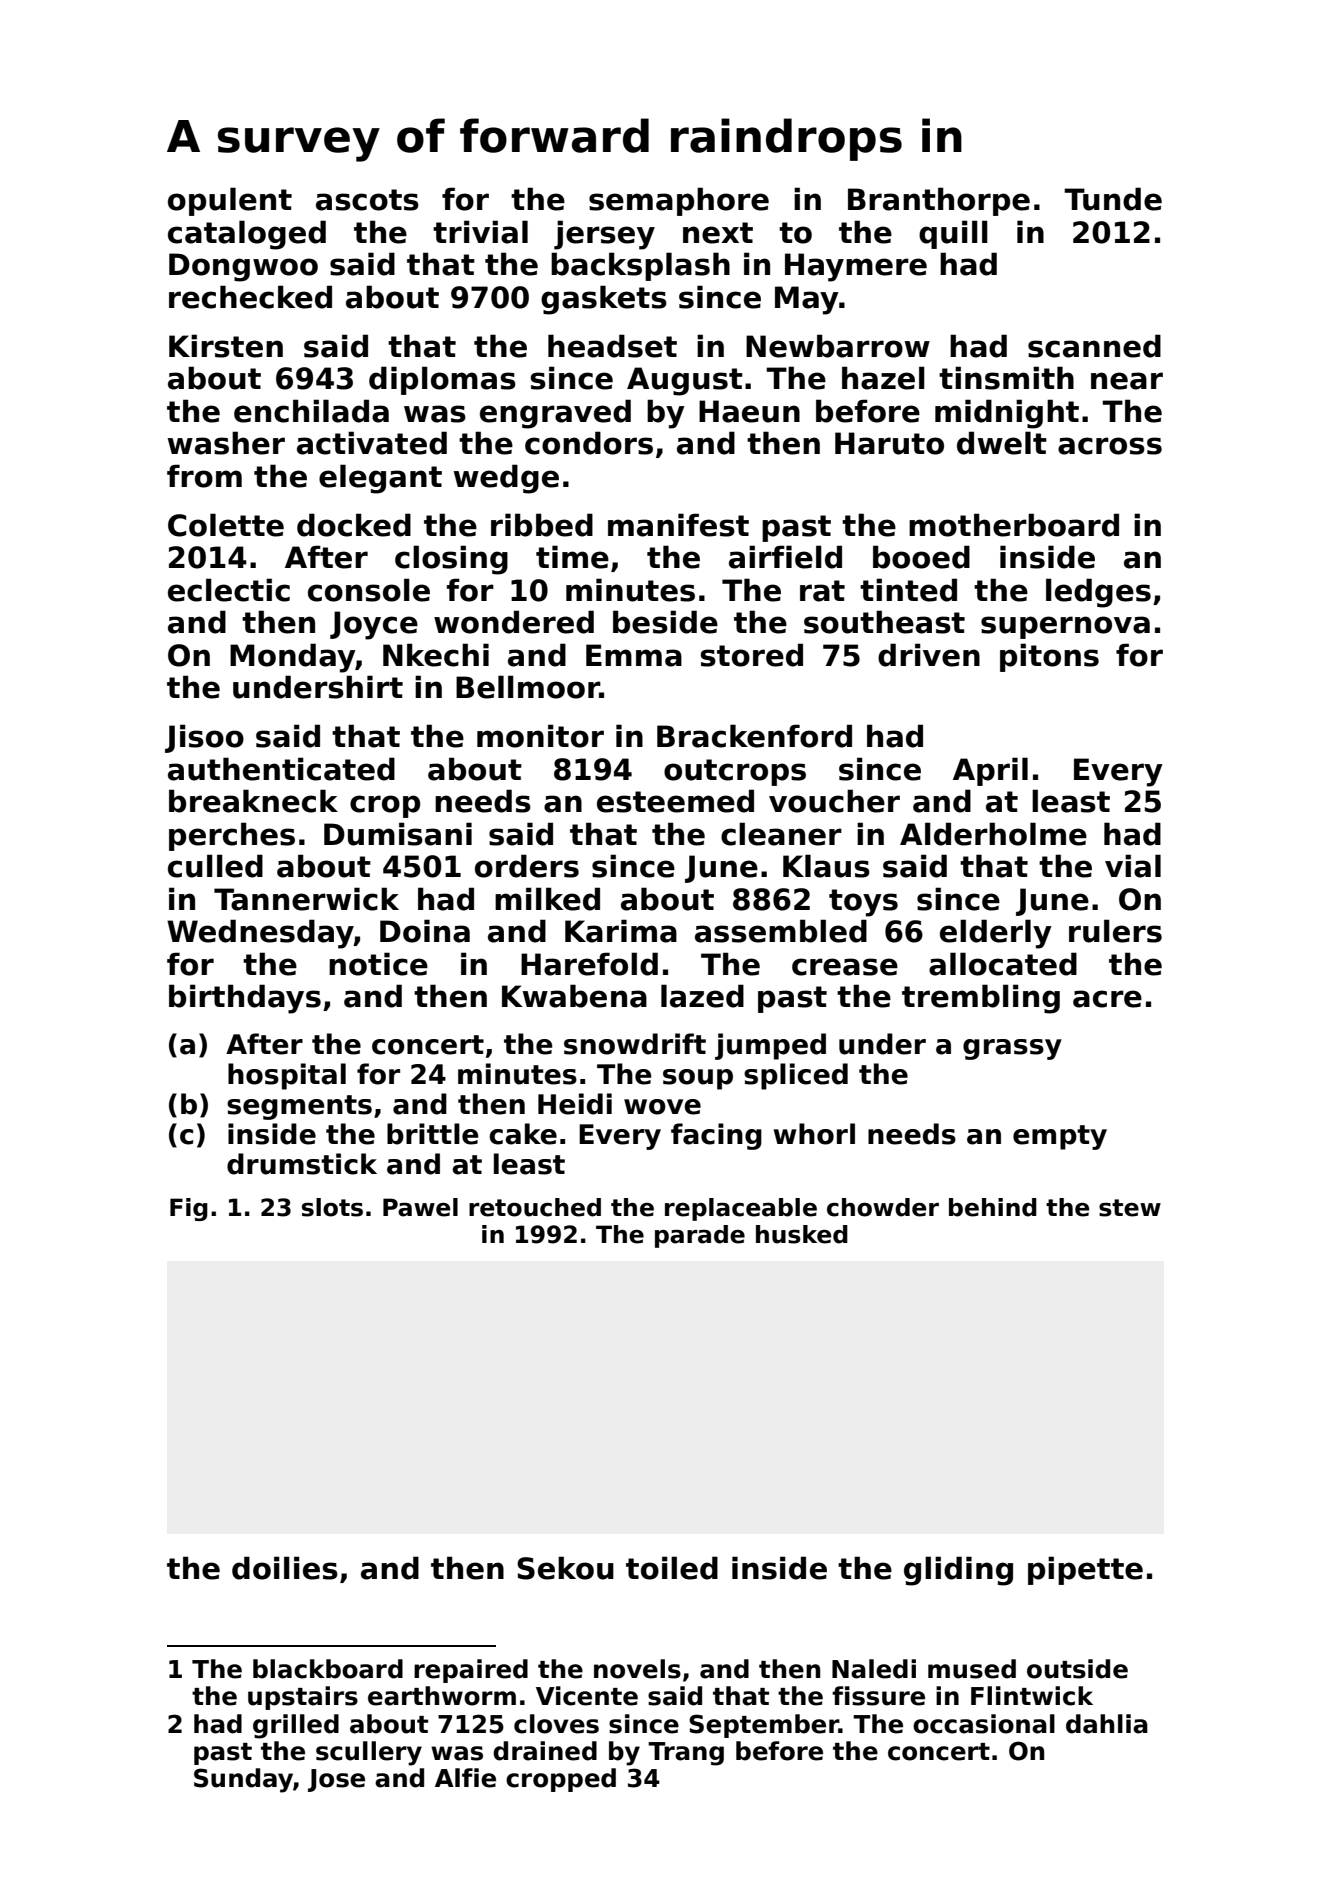 The width and height of the page is (1330, 1881). What do you see at coordinates (984, 1724) in the page?
I see `occasional` at bounding box center [984, 1724].
